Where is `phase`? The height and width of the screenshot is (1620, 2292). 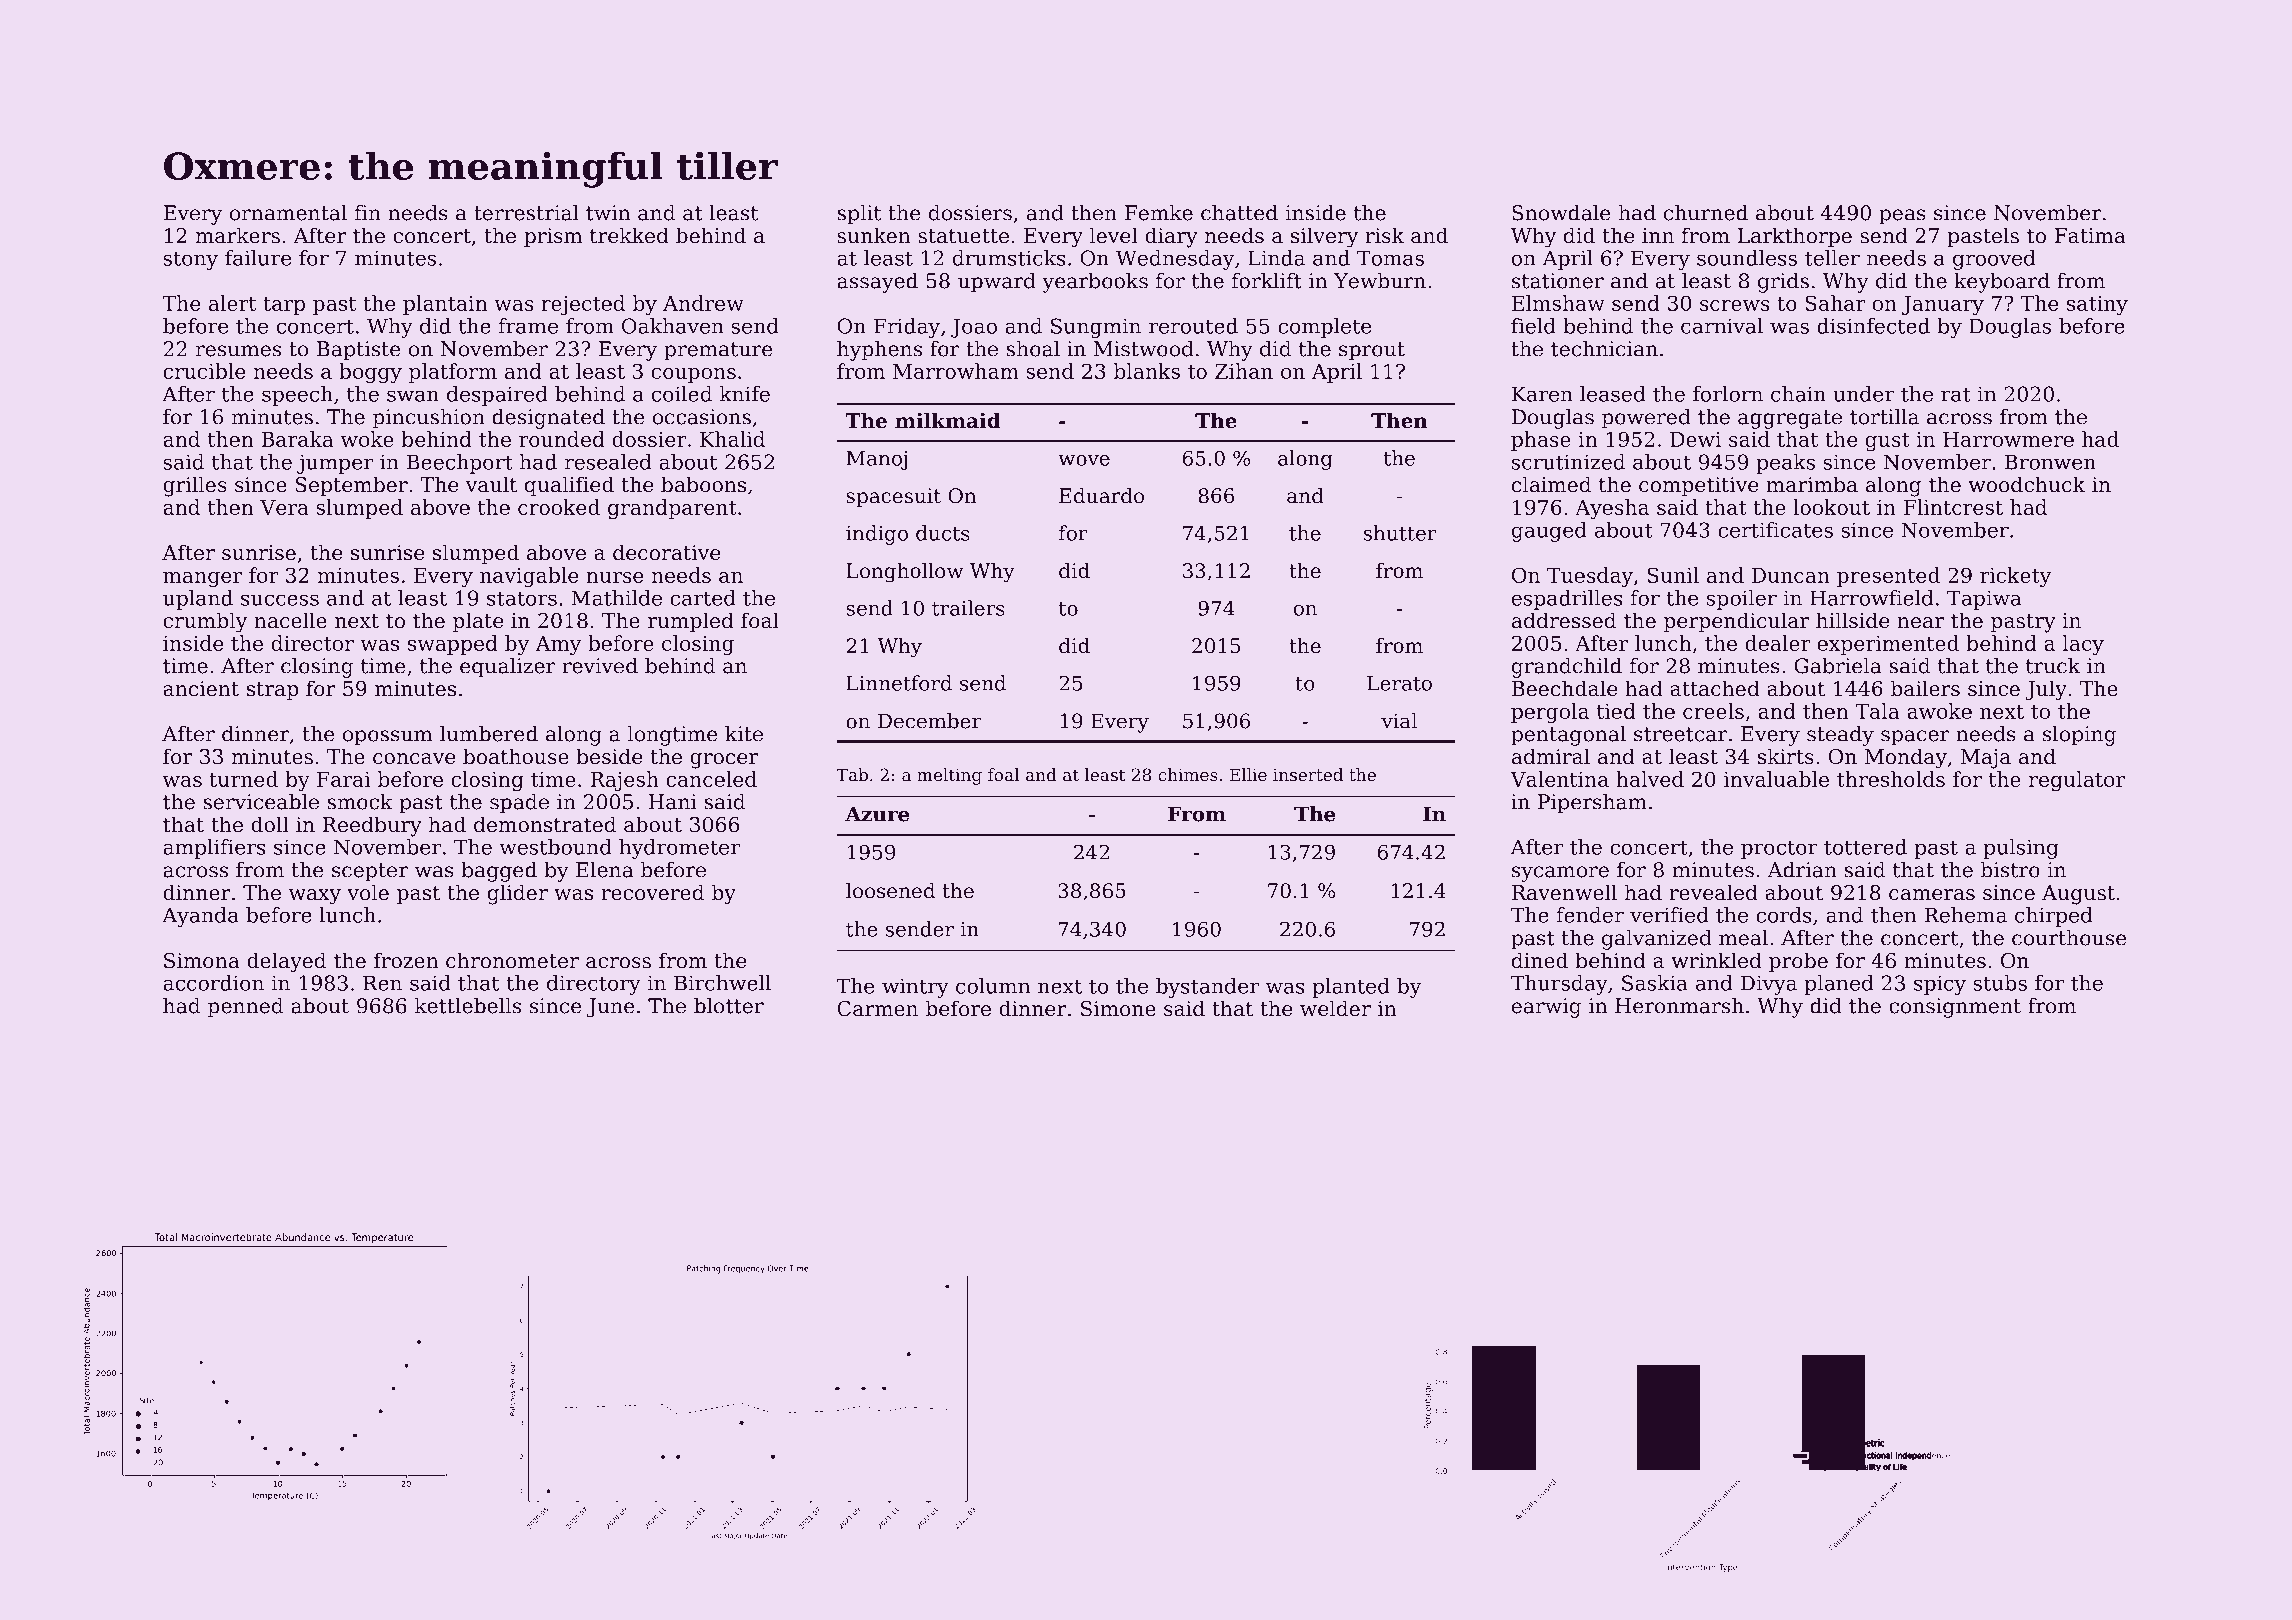 phase is located at coordinates (1541, 441).
